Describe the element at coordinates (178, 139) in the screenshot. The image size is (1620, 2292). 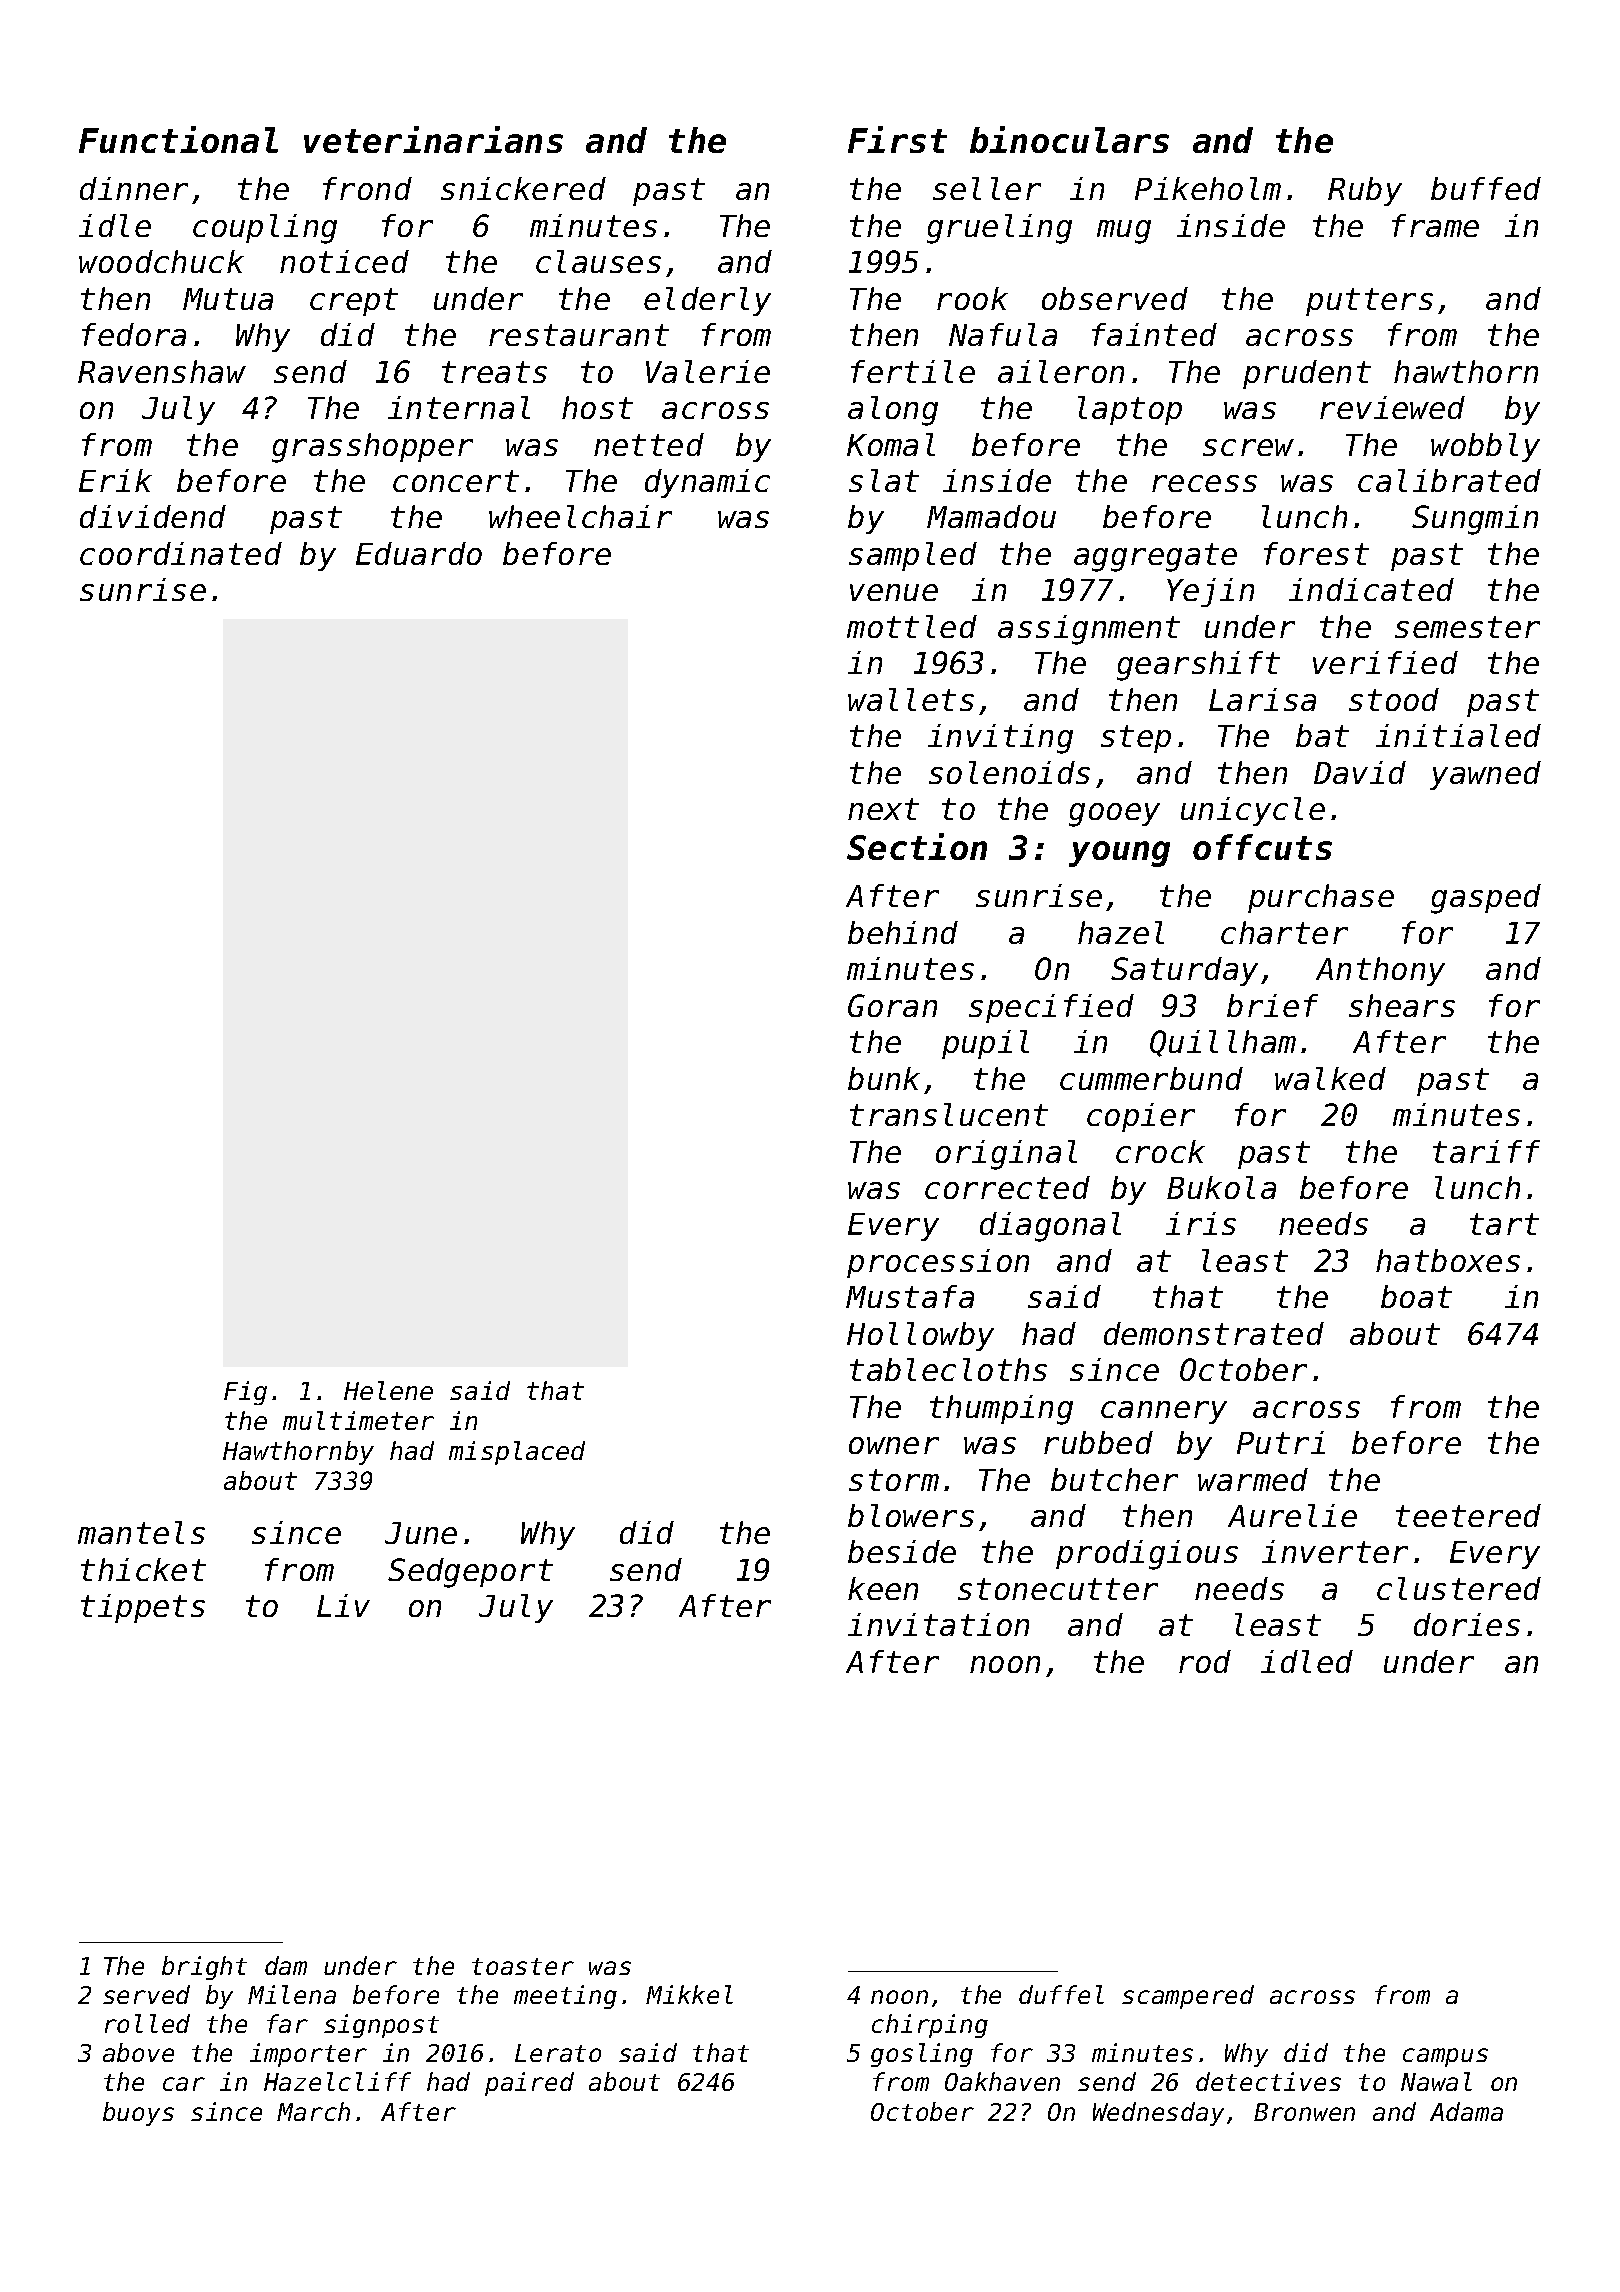
I see `Functional` at that location.
